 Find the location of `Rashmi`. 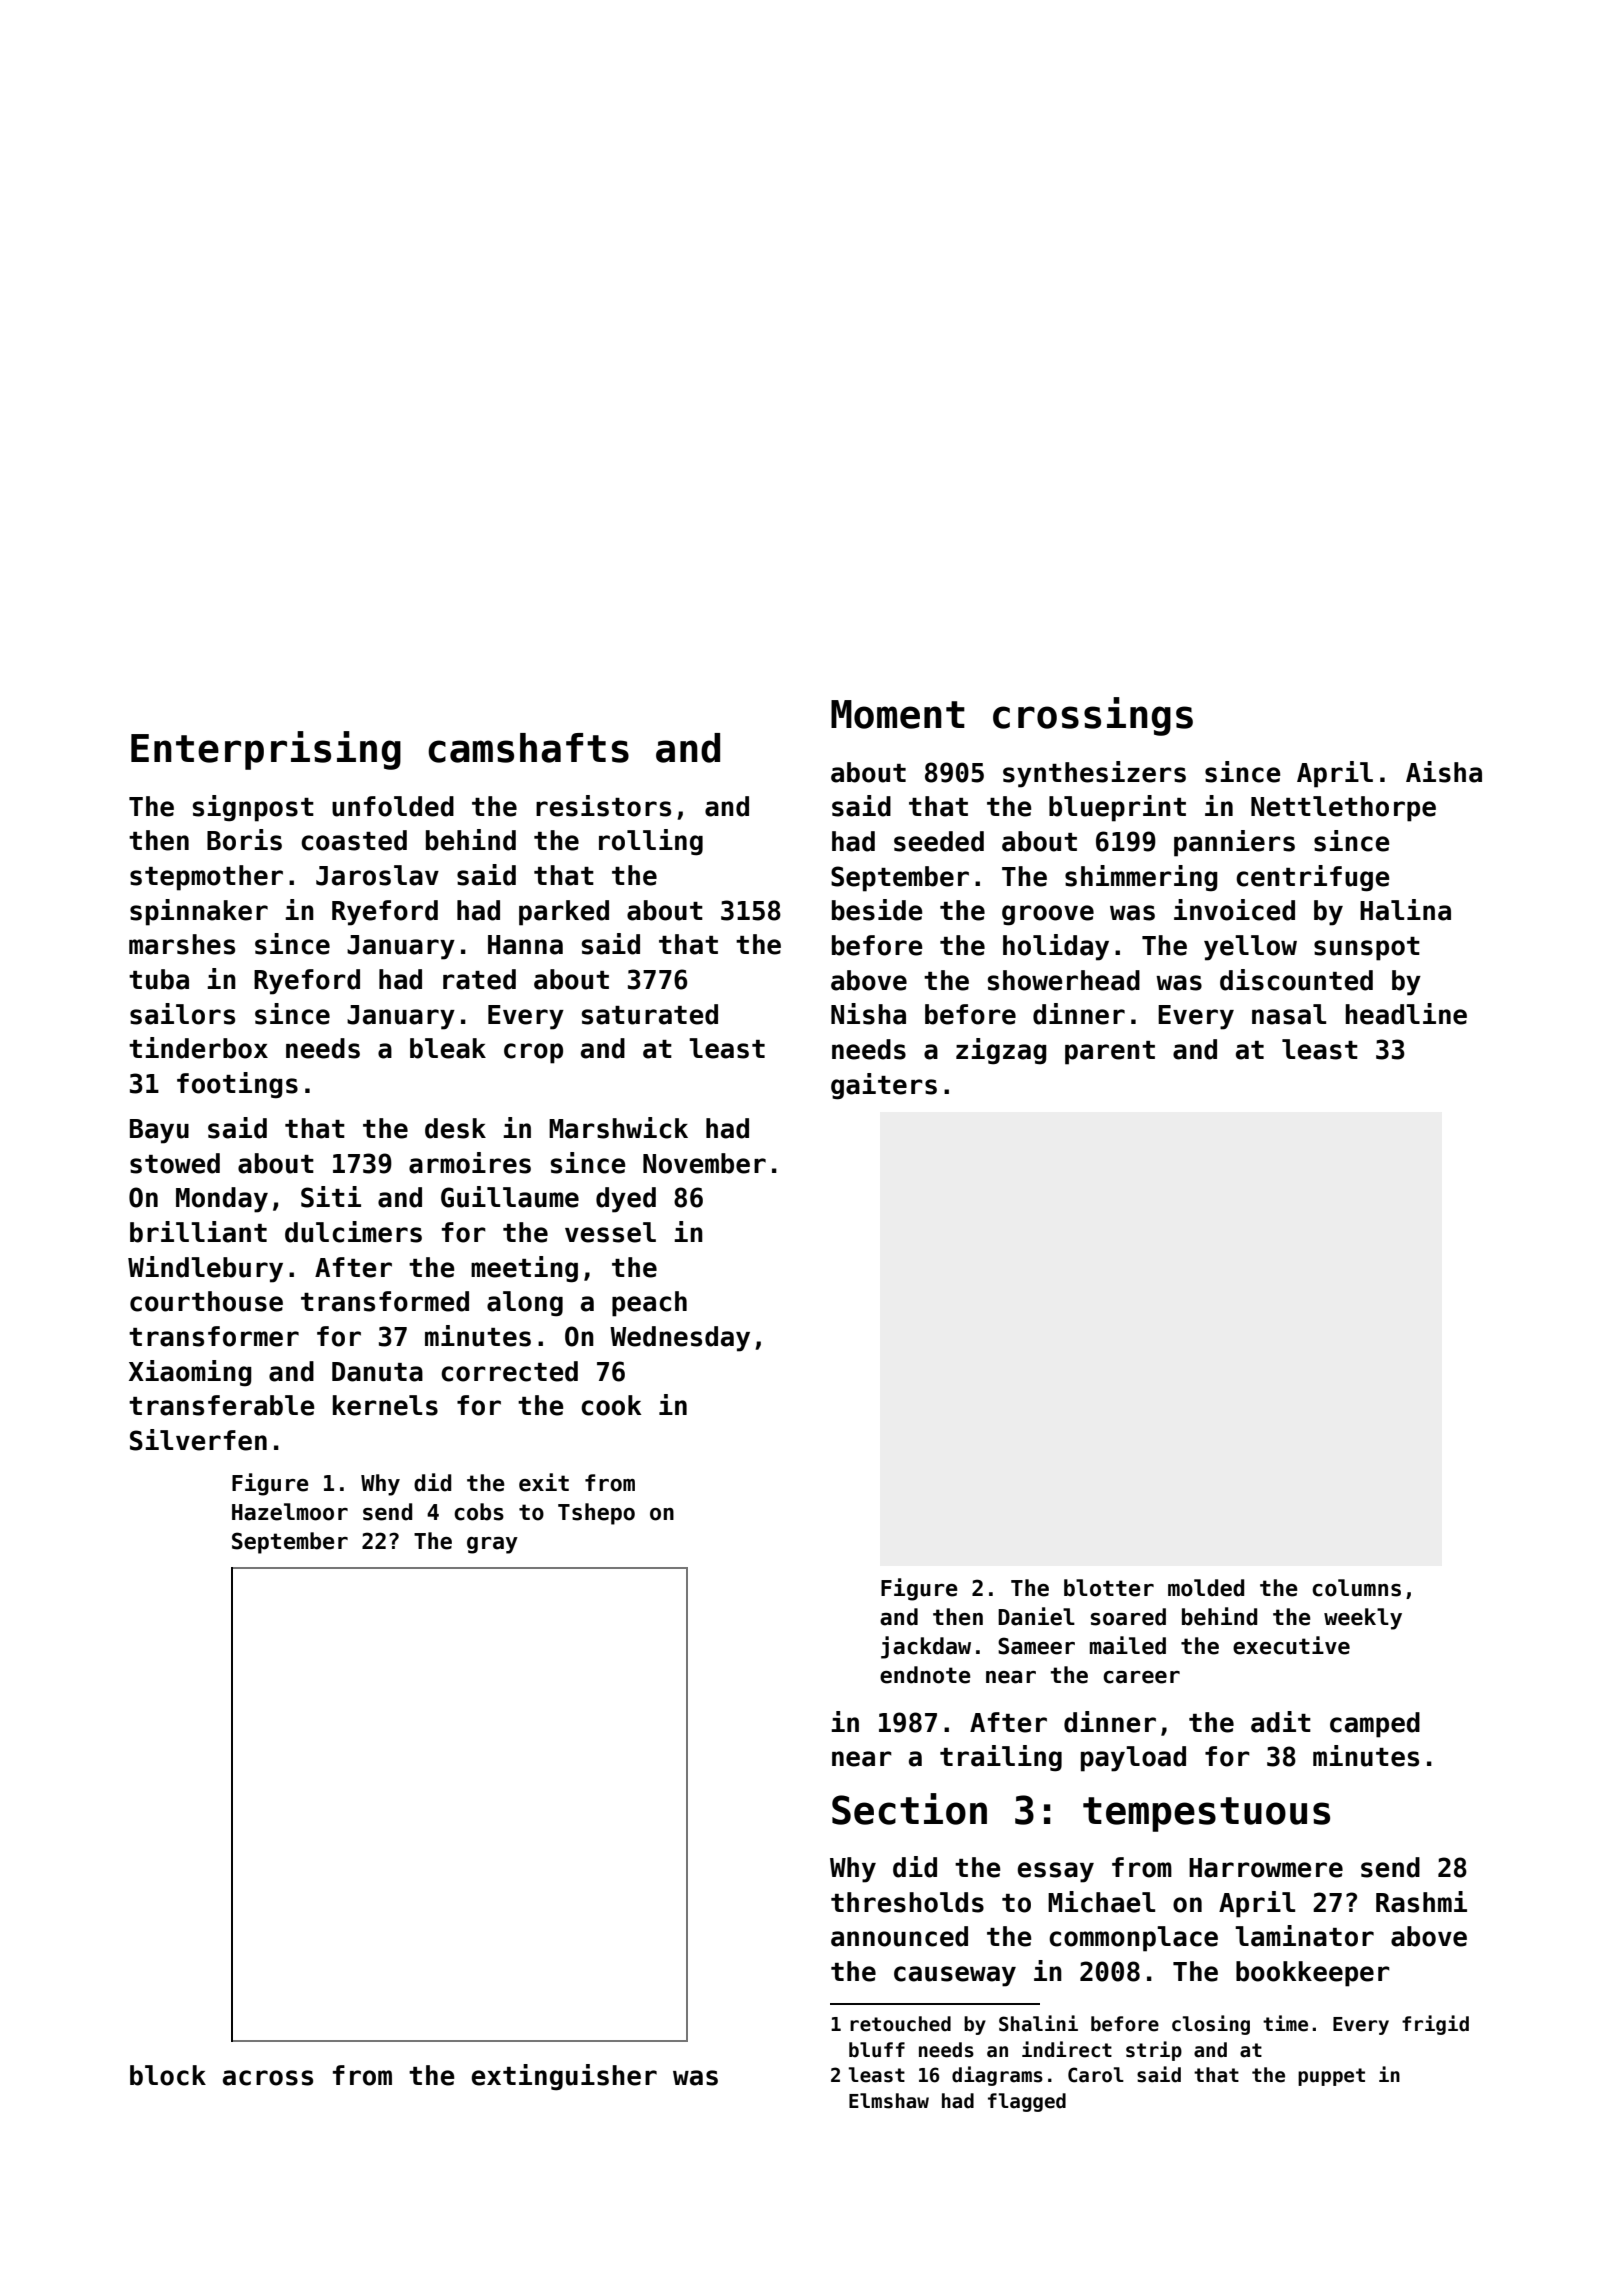

Rashmi is located at coordinates (1421, 1902).
